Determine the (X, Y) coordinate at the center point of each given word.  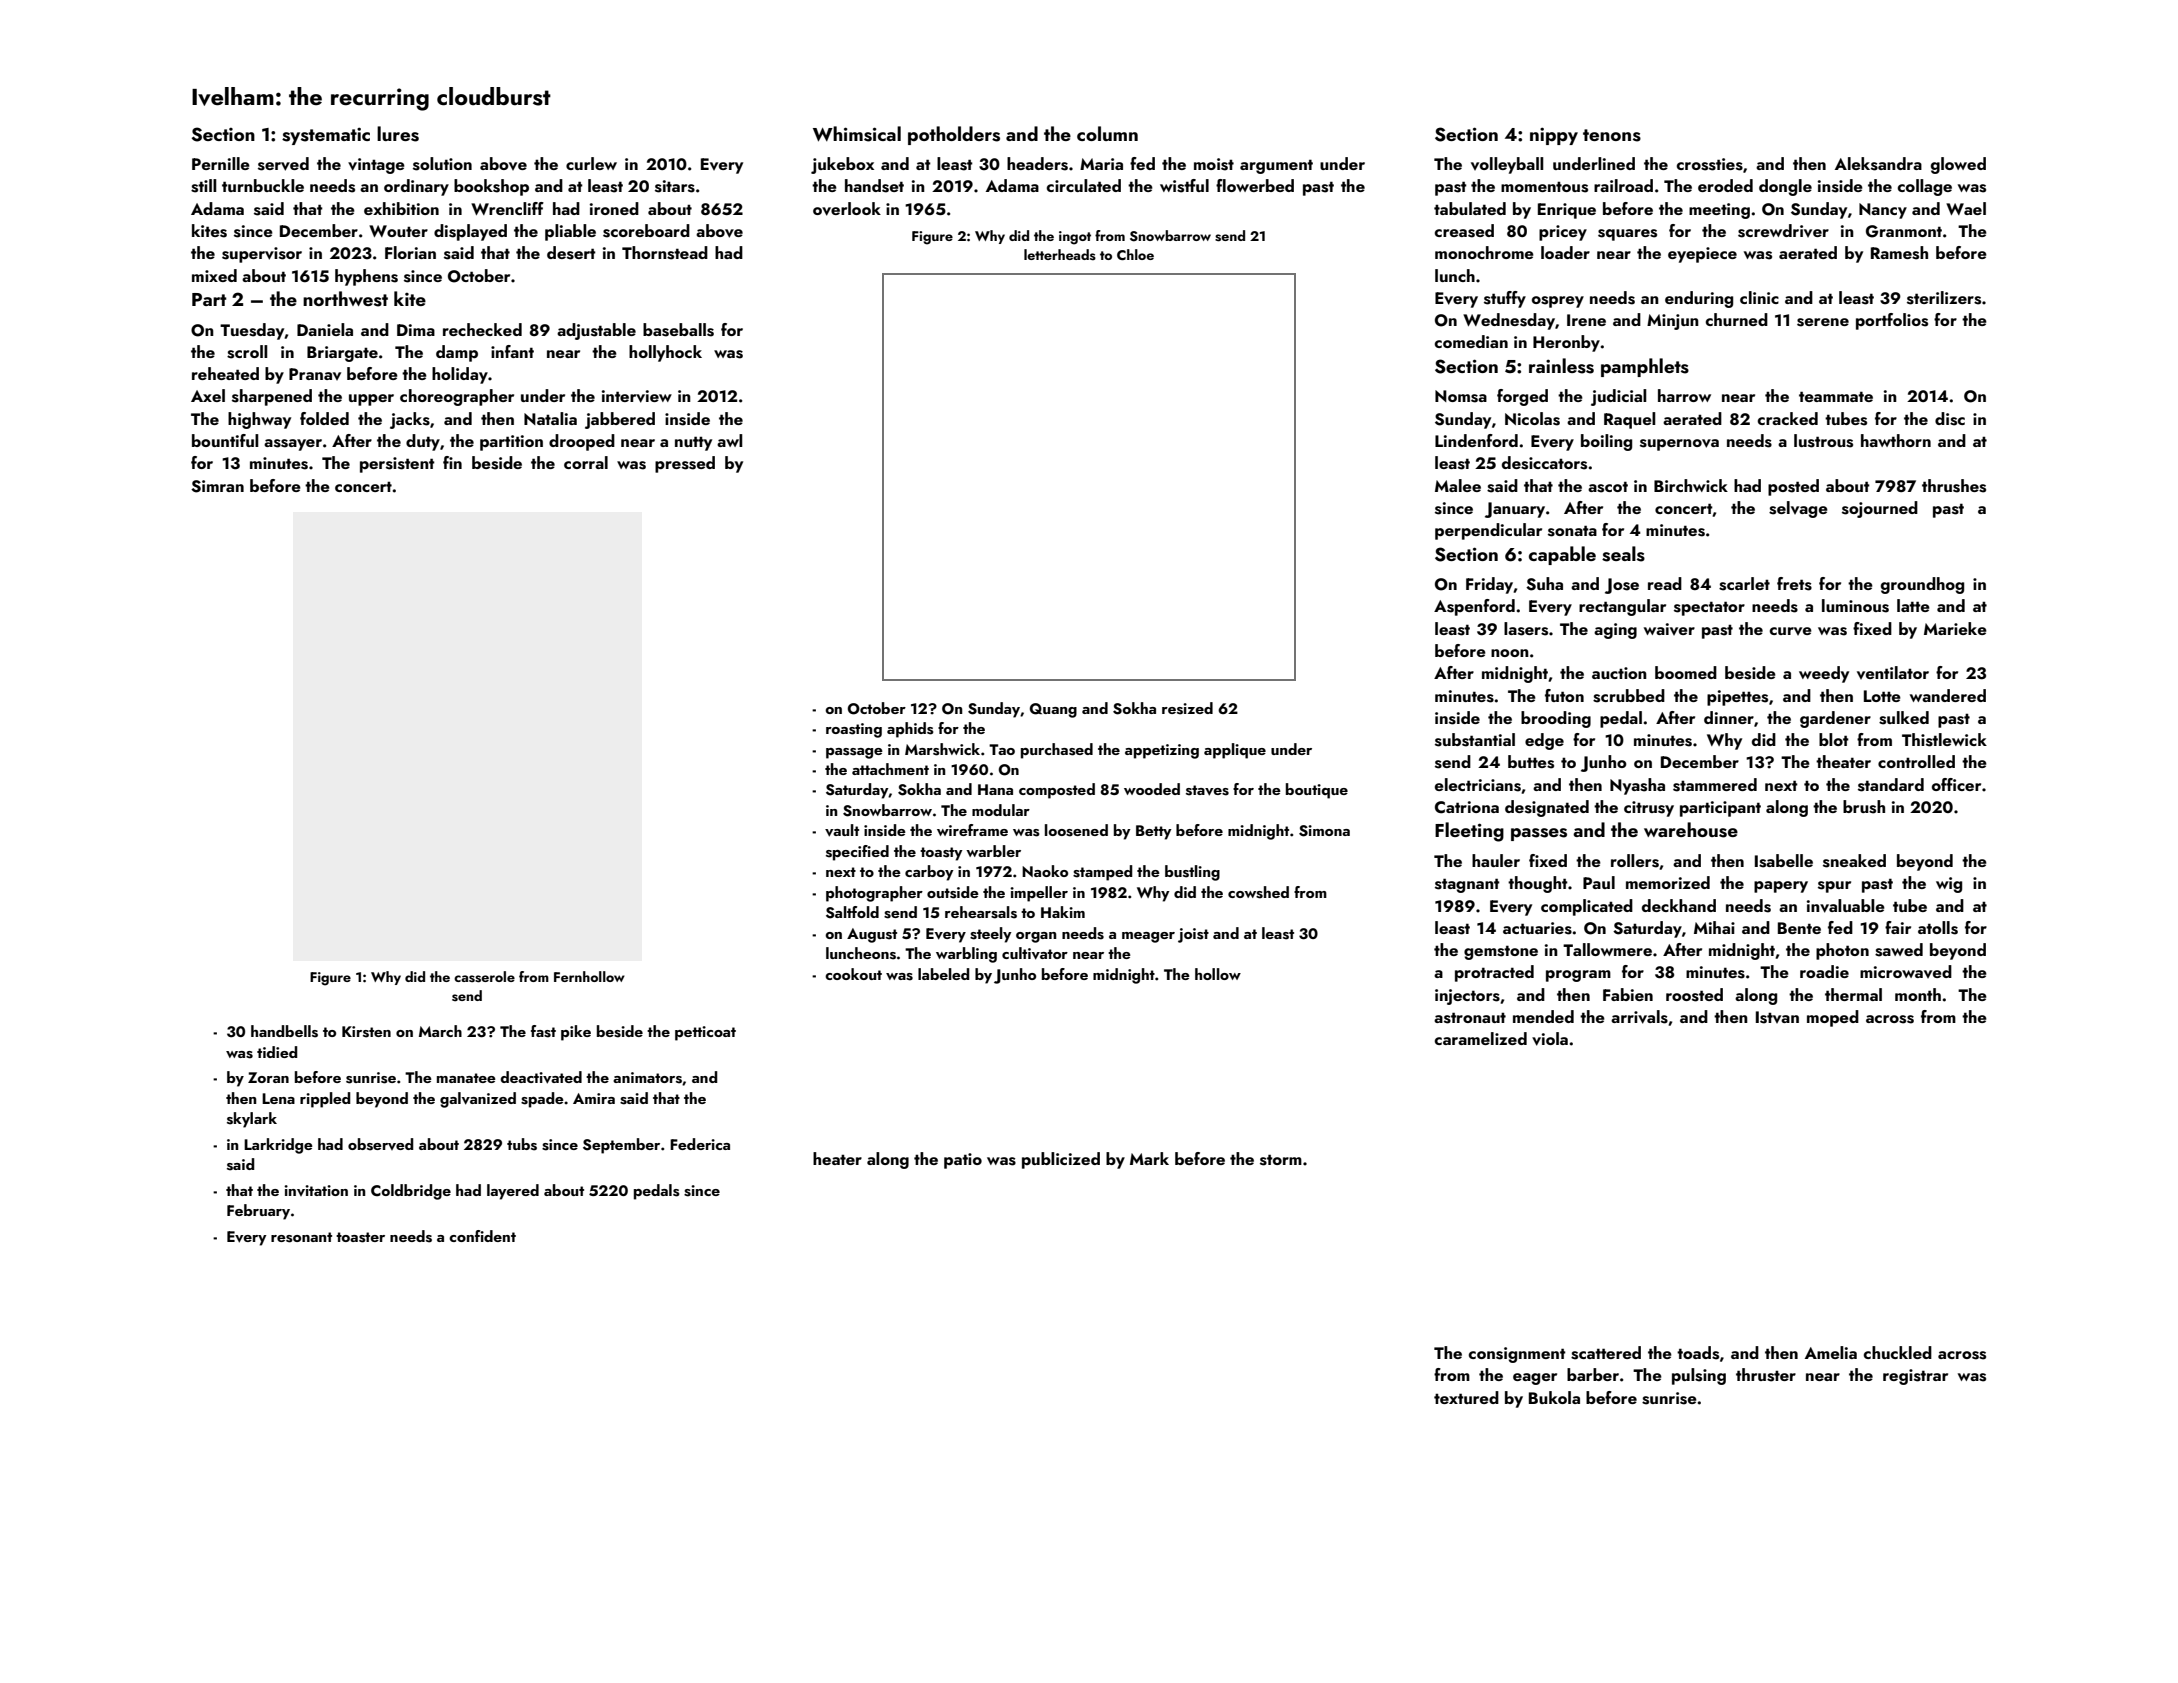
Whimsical (857, 134)
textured (1466, 1397)
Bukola (1554, 1397)
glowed (1958, 165)
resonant (301, 1237)
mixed (214, 275)
